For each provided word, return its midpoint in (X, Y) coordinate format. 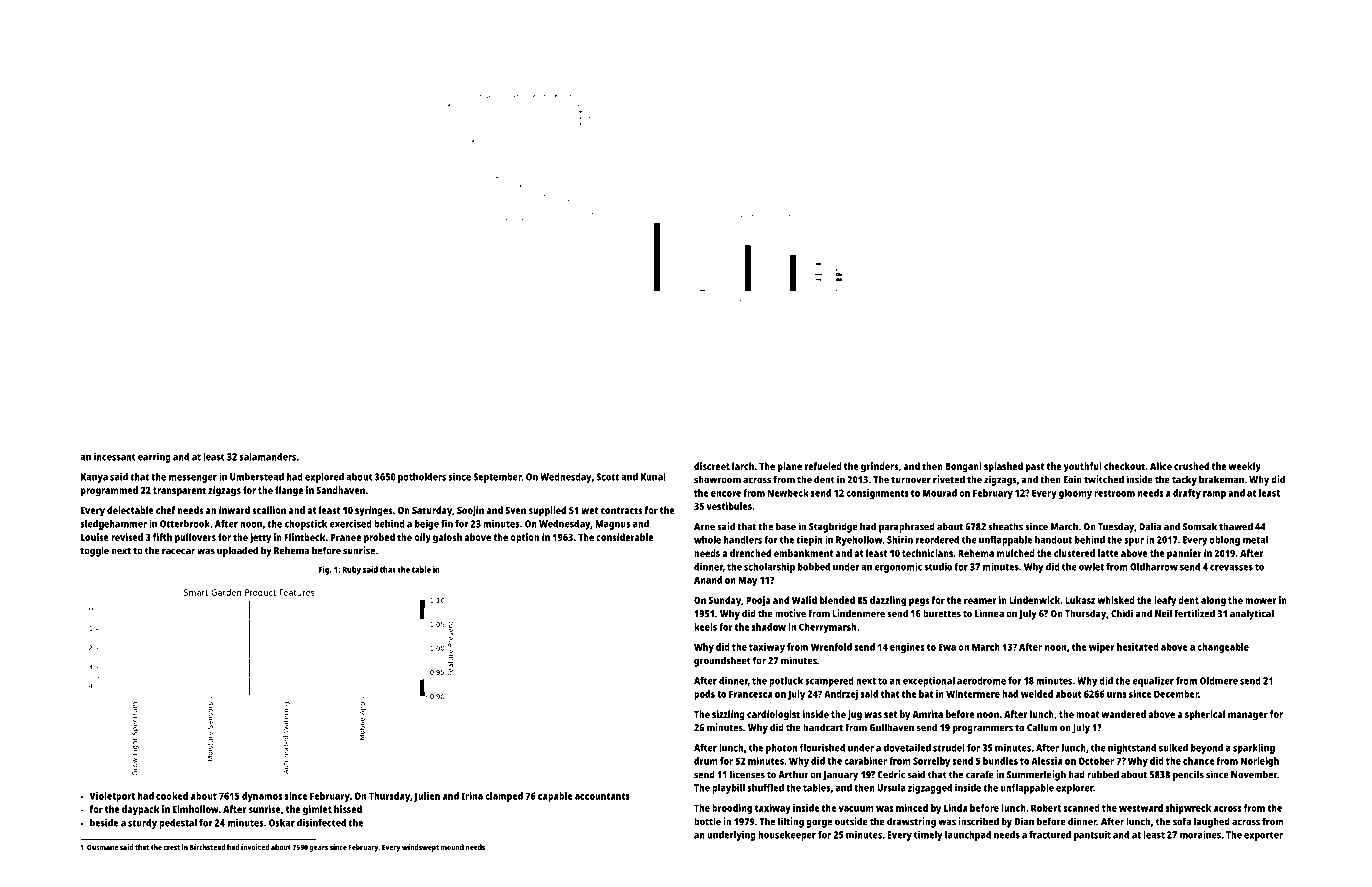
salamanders (267, 457)
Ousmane (102, 847)
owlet (1091, 567)
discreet (712, 466)
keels (705, 627)
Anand (708, 580)
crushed (1191, 466)
